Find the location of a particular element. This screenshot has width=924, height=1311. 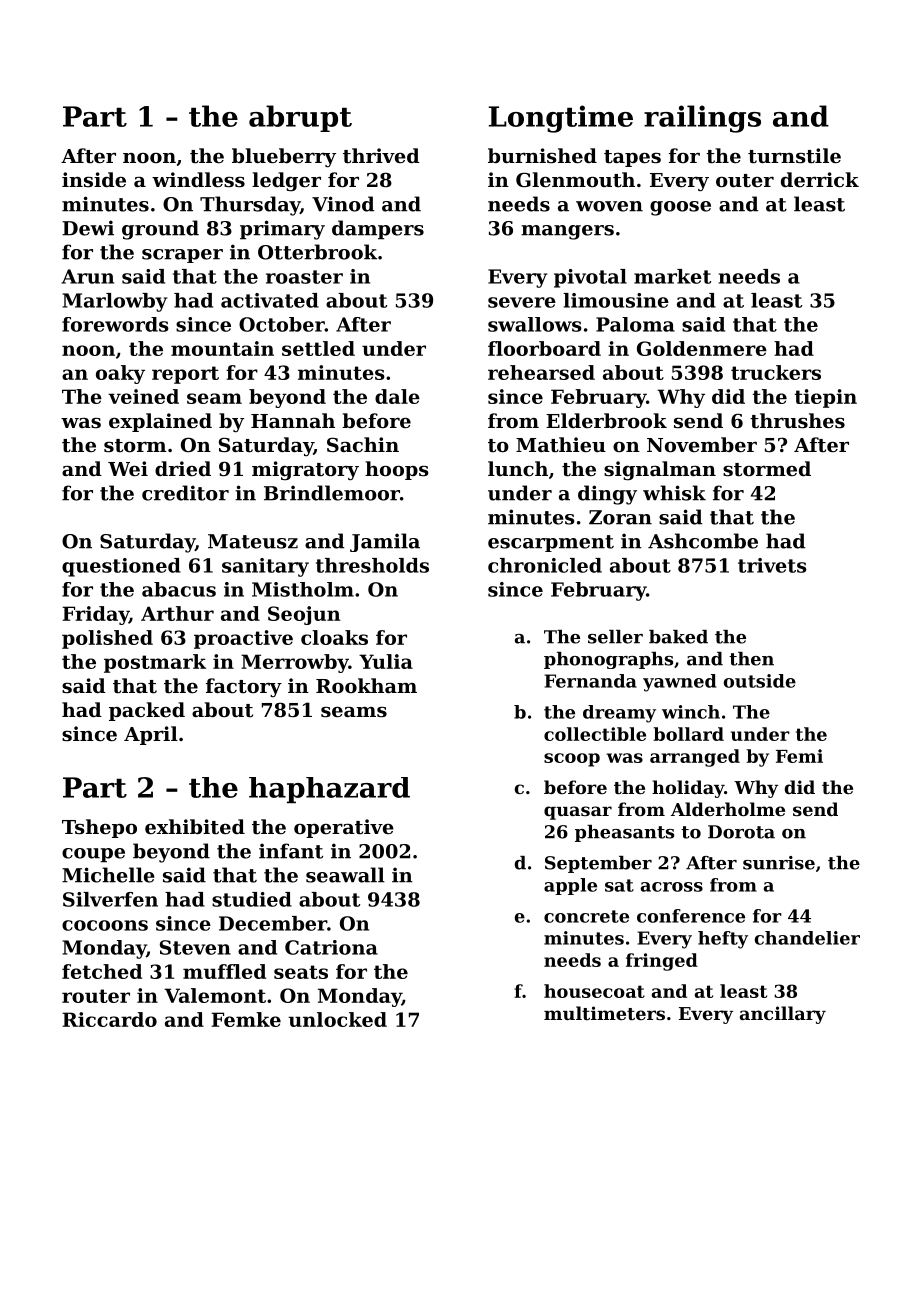

Steven is located at coordinates (195, 947).
